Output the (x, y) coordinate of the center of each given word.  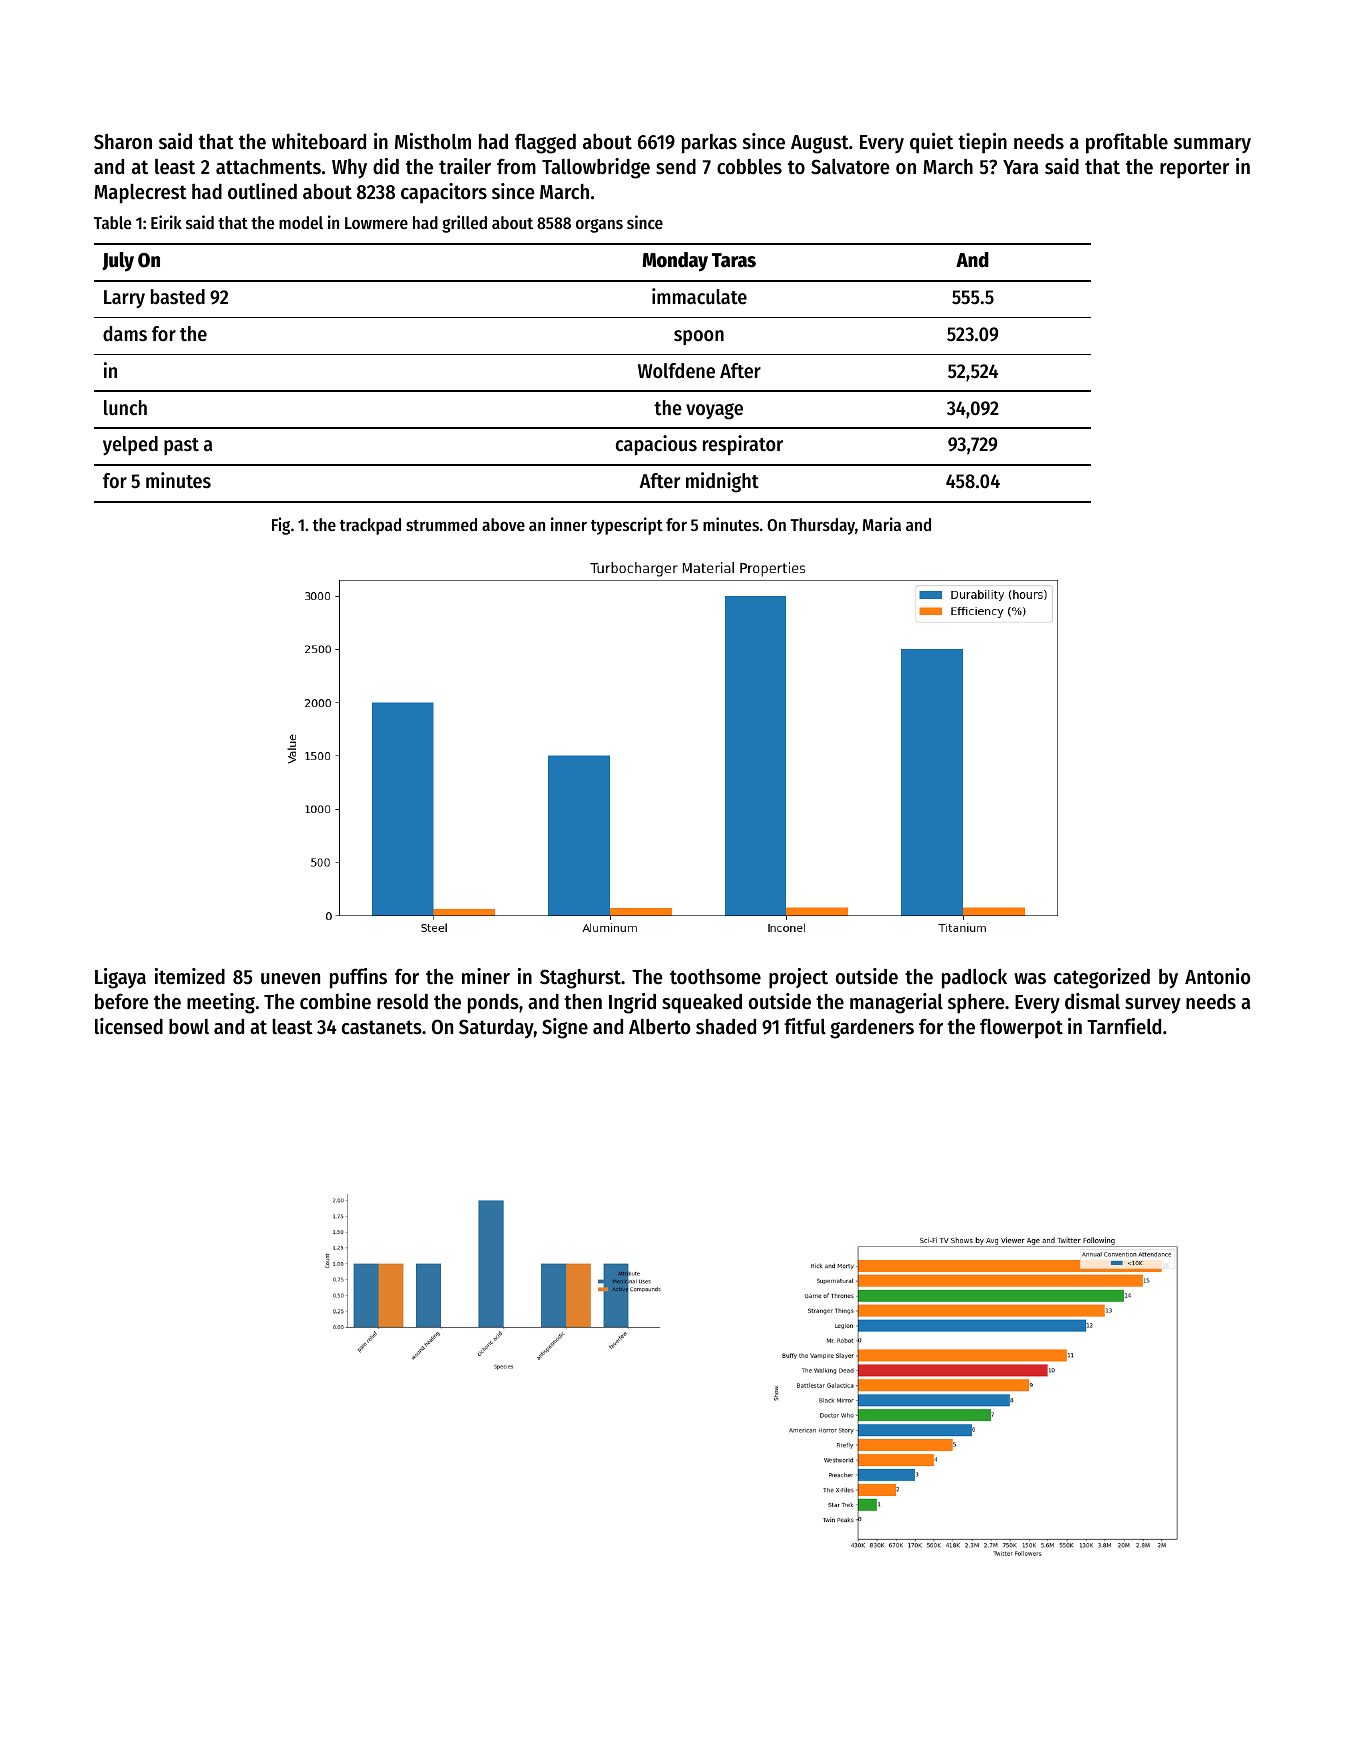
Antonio (1217, 976)
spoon (699, 337)
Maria (882, 524)
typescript (627, 526)
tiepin (982, 143)
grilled (464, 224)
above (503, 524)
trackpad (370, 526)
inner (569, 524)
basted (178, 297)
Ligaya (120, 978)
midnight (722, 482)
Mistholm (433, 141)
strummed (441, 524)
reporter (1194, 169)
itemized (190, 976)
